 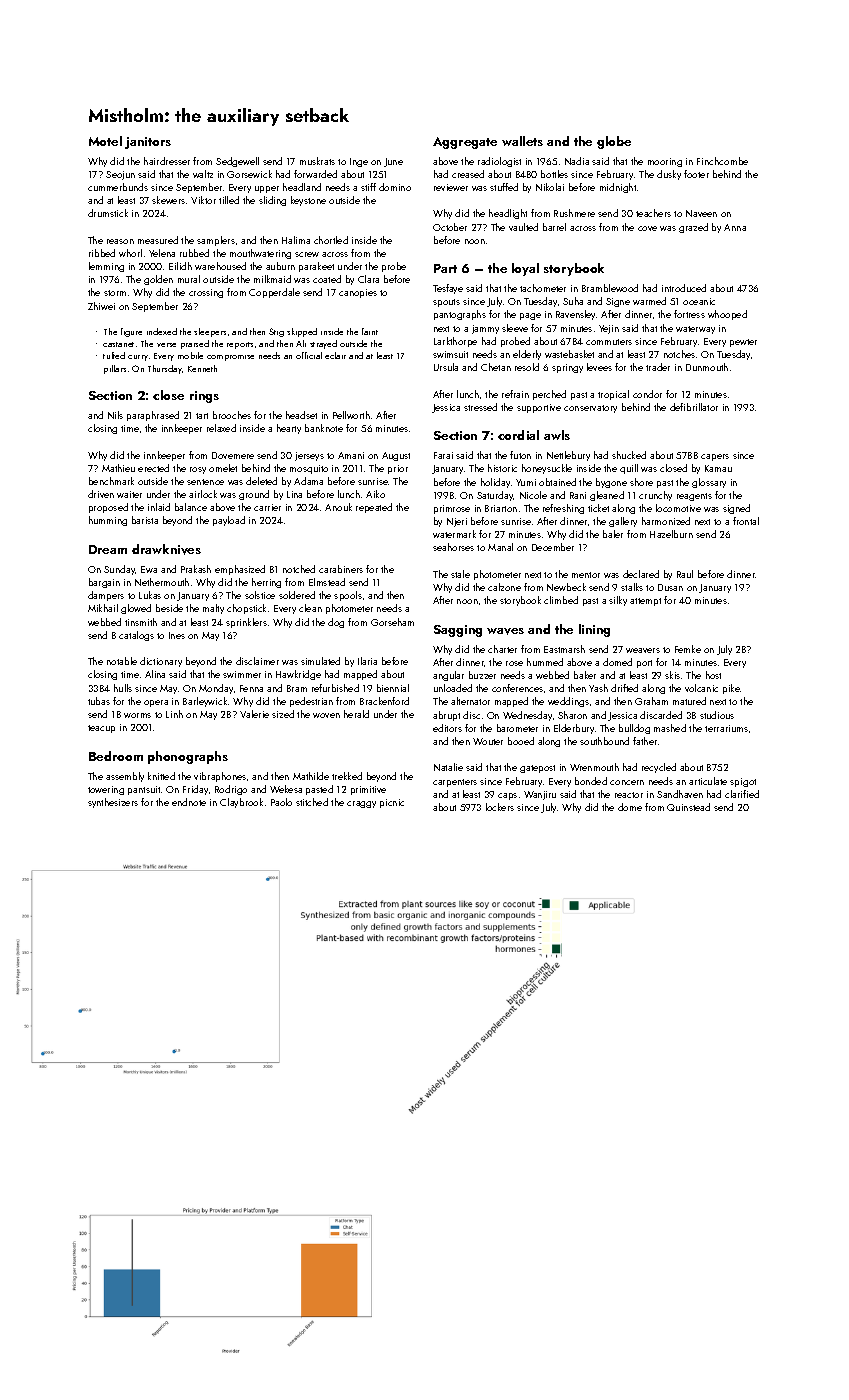 What do you see at coordinates (254, 714) in the screenshot?
I see `Valerie` at bounding box center [254, 714].
